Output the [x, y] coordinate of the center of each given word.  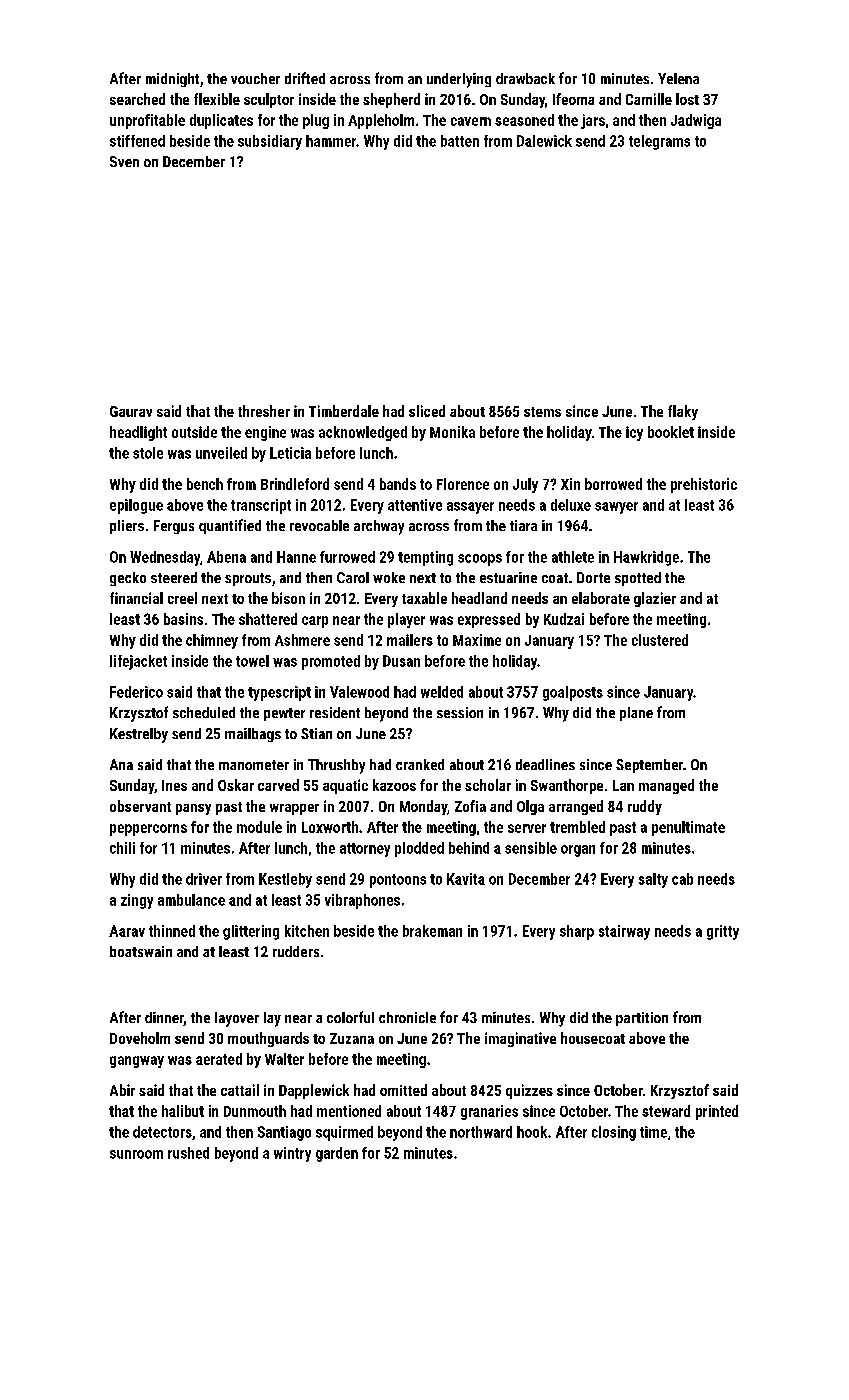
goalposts [573, 693]
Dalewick [544, 141]
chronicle [407, 1017]
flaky [683, 412]
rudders [296, 951]
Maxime [477, 640]
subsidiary [270, 142]
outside [194, 432]
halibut [183, 1111]
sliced [427, 411]
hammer [331, 141]
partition [642, 1019]
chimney [212, 641]
